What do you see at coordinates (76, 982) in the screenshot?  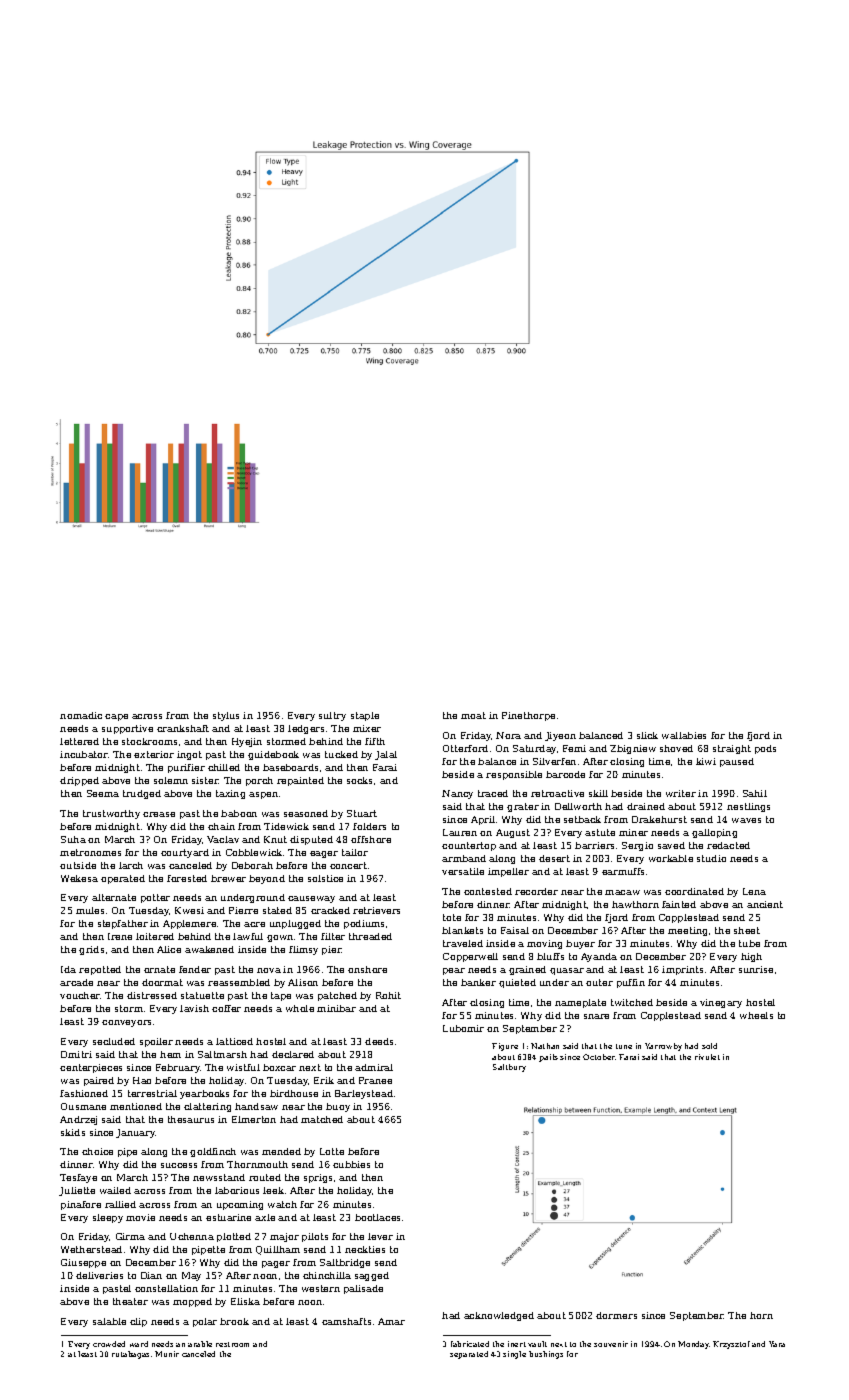 I see `arcade` at bounding box center [76, 982].
